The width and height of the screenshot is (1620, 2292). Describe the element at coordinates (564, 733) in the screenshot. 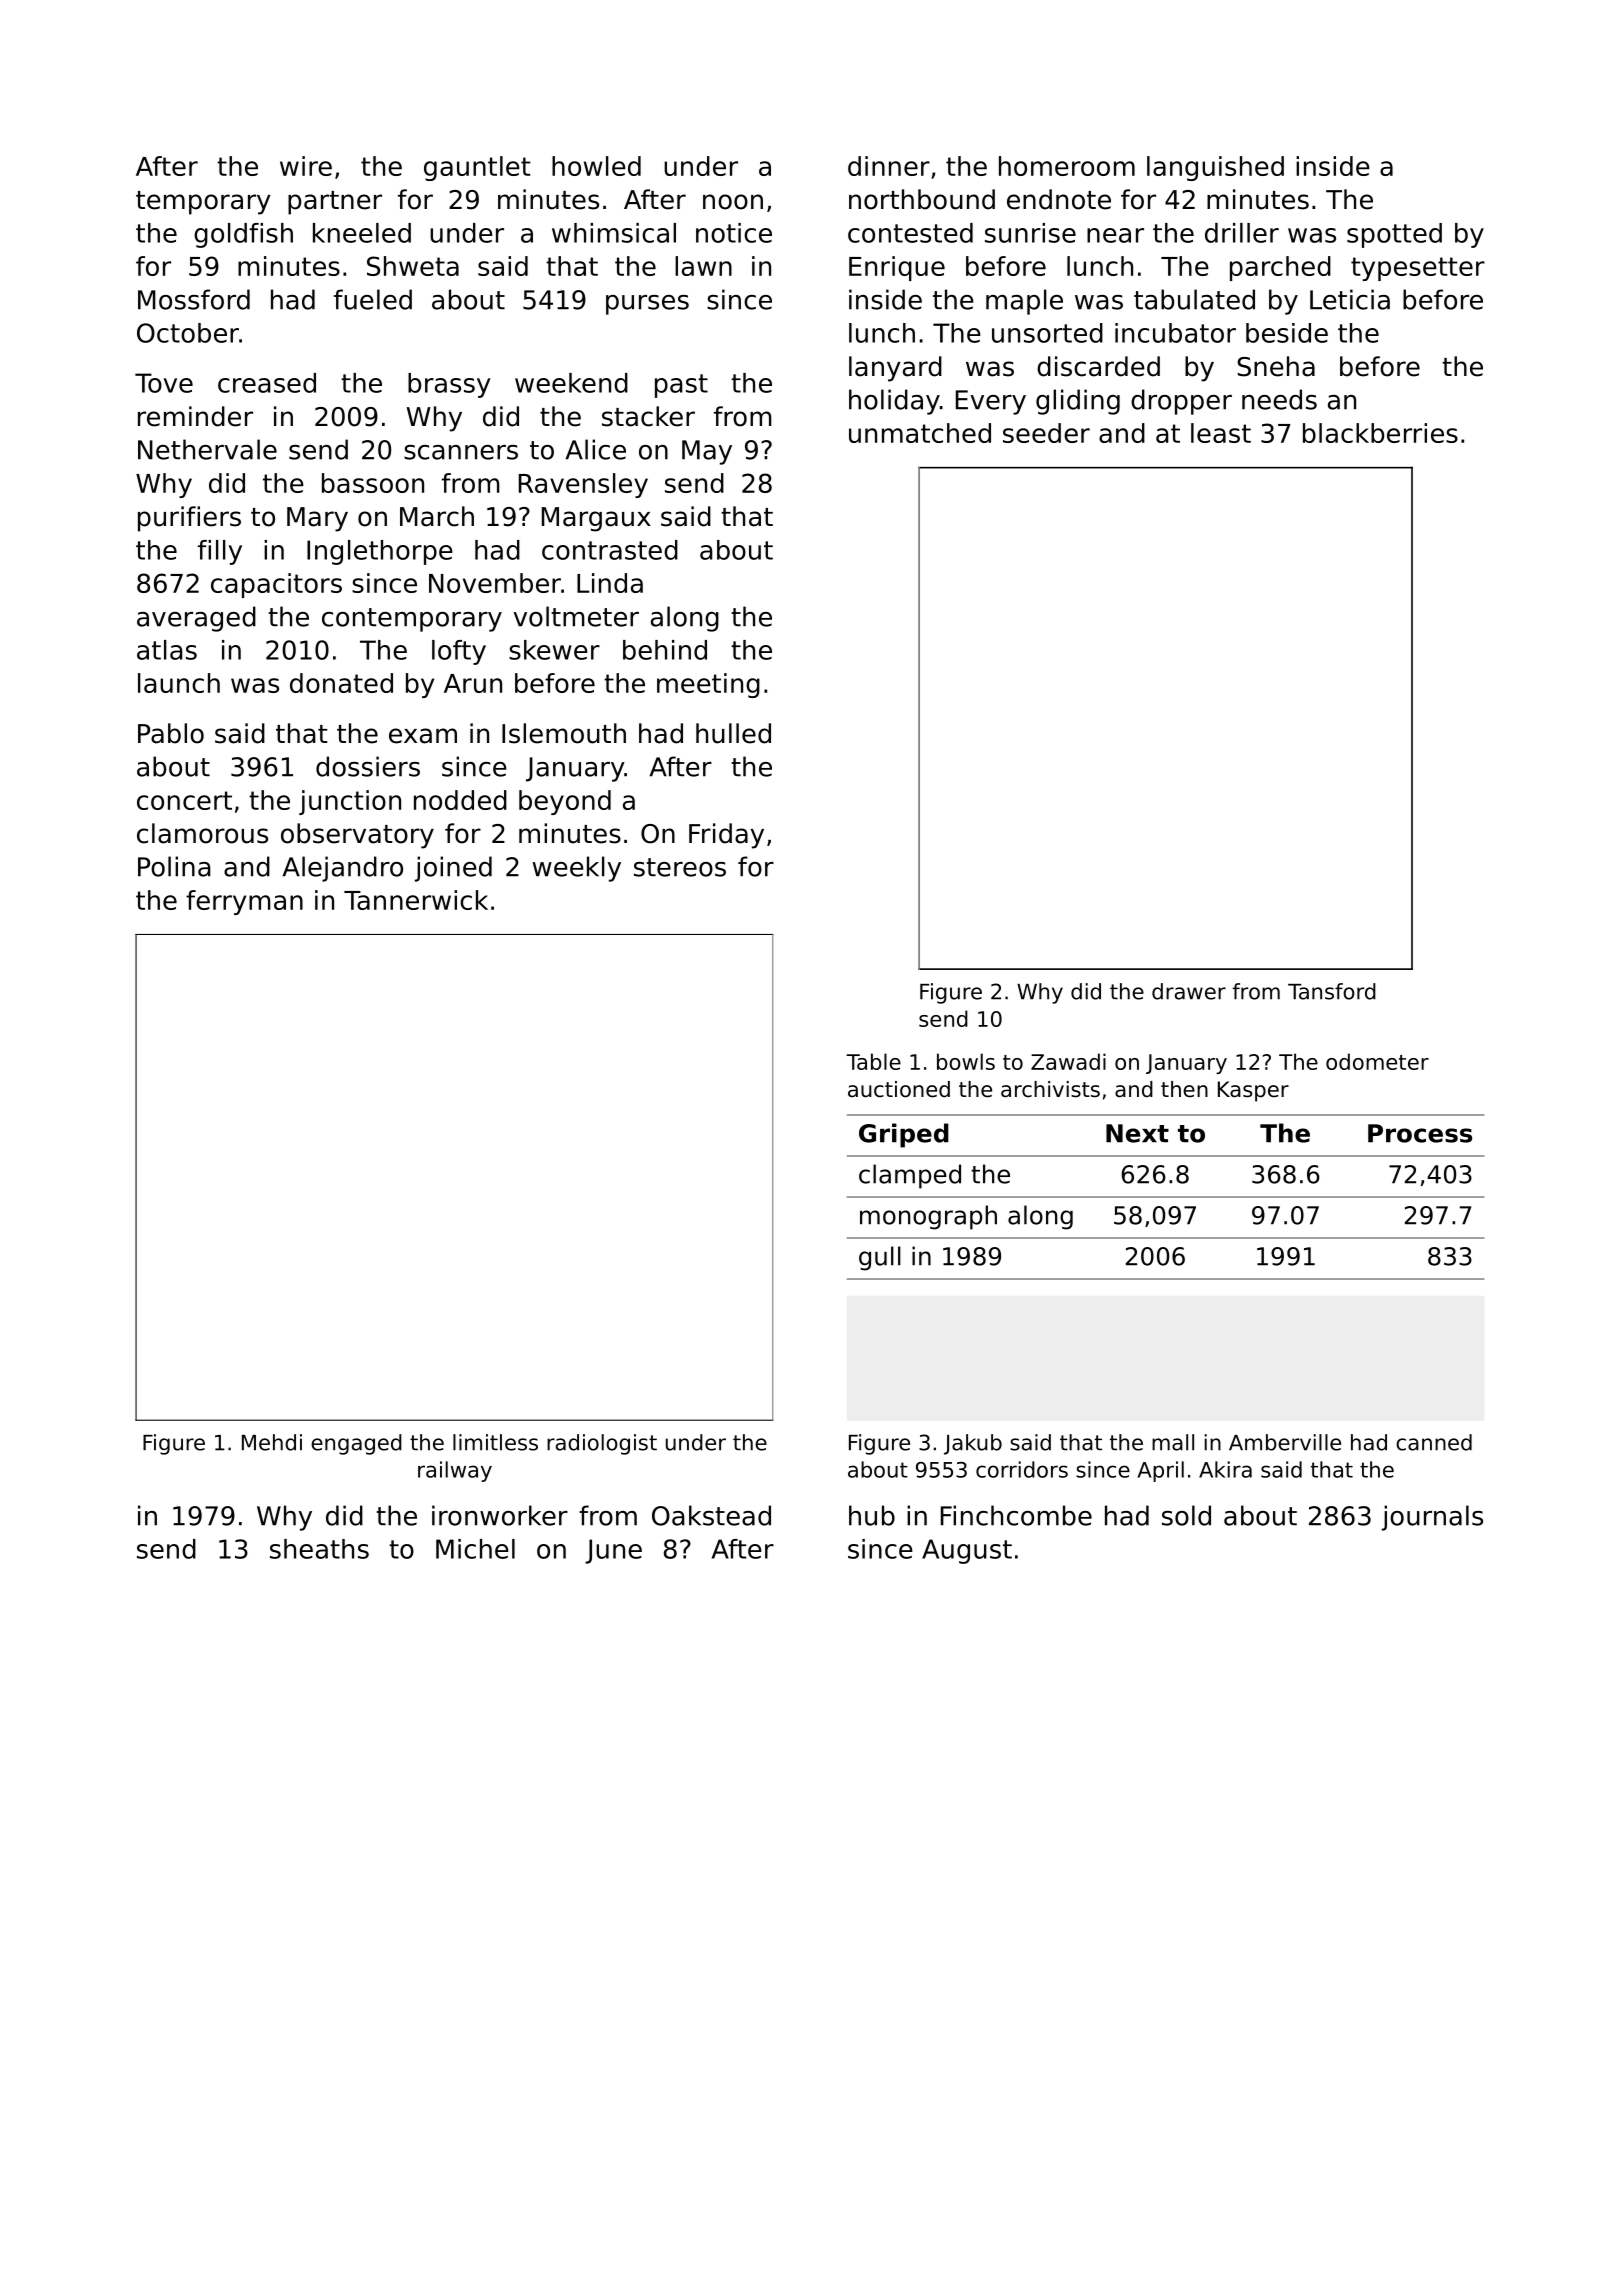

I see `Islemouth` at that location.
